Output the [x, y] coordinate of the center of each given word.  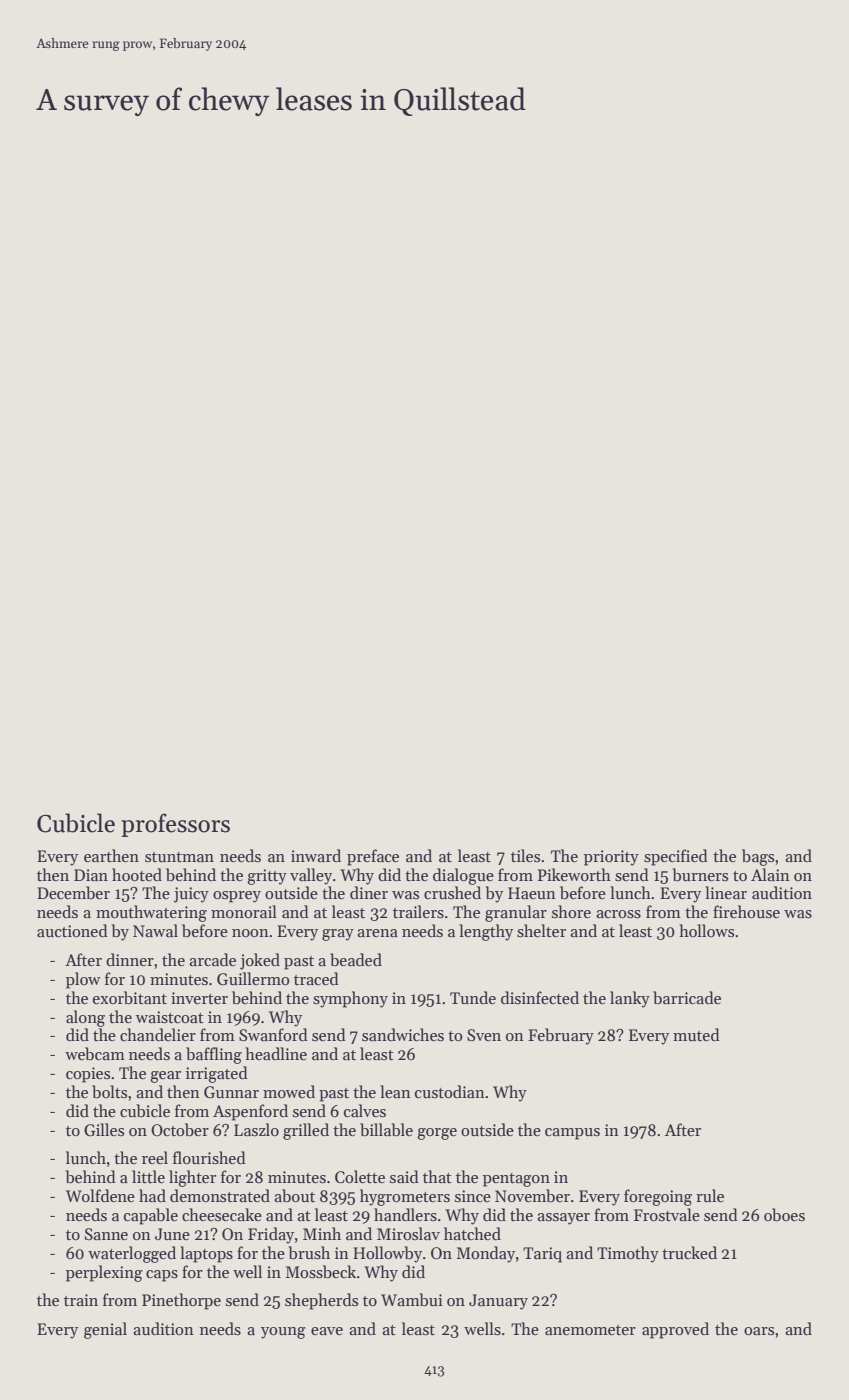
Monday [486, 1254]
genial [105, 1330]
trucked [689, 1252]
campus [572, 1134]
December [73, 892]
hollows [706, 930]
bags [758, 857]
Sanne [106, 1234]
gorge [437, 1134]
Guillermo [253, 978]
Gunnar [231, 1092]
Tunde [473, 997]
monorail [244, 911]
